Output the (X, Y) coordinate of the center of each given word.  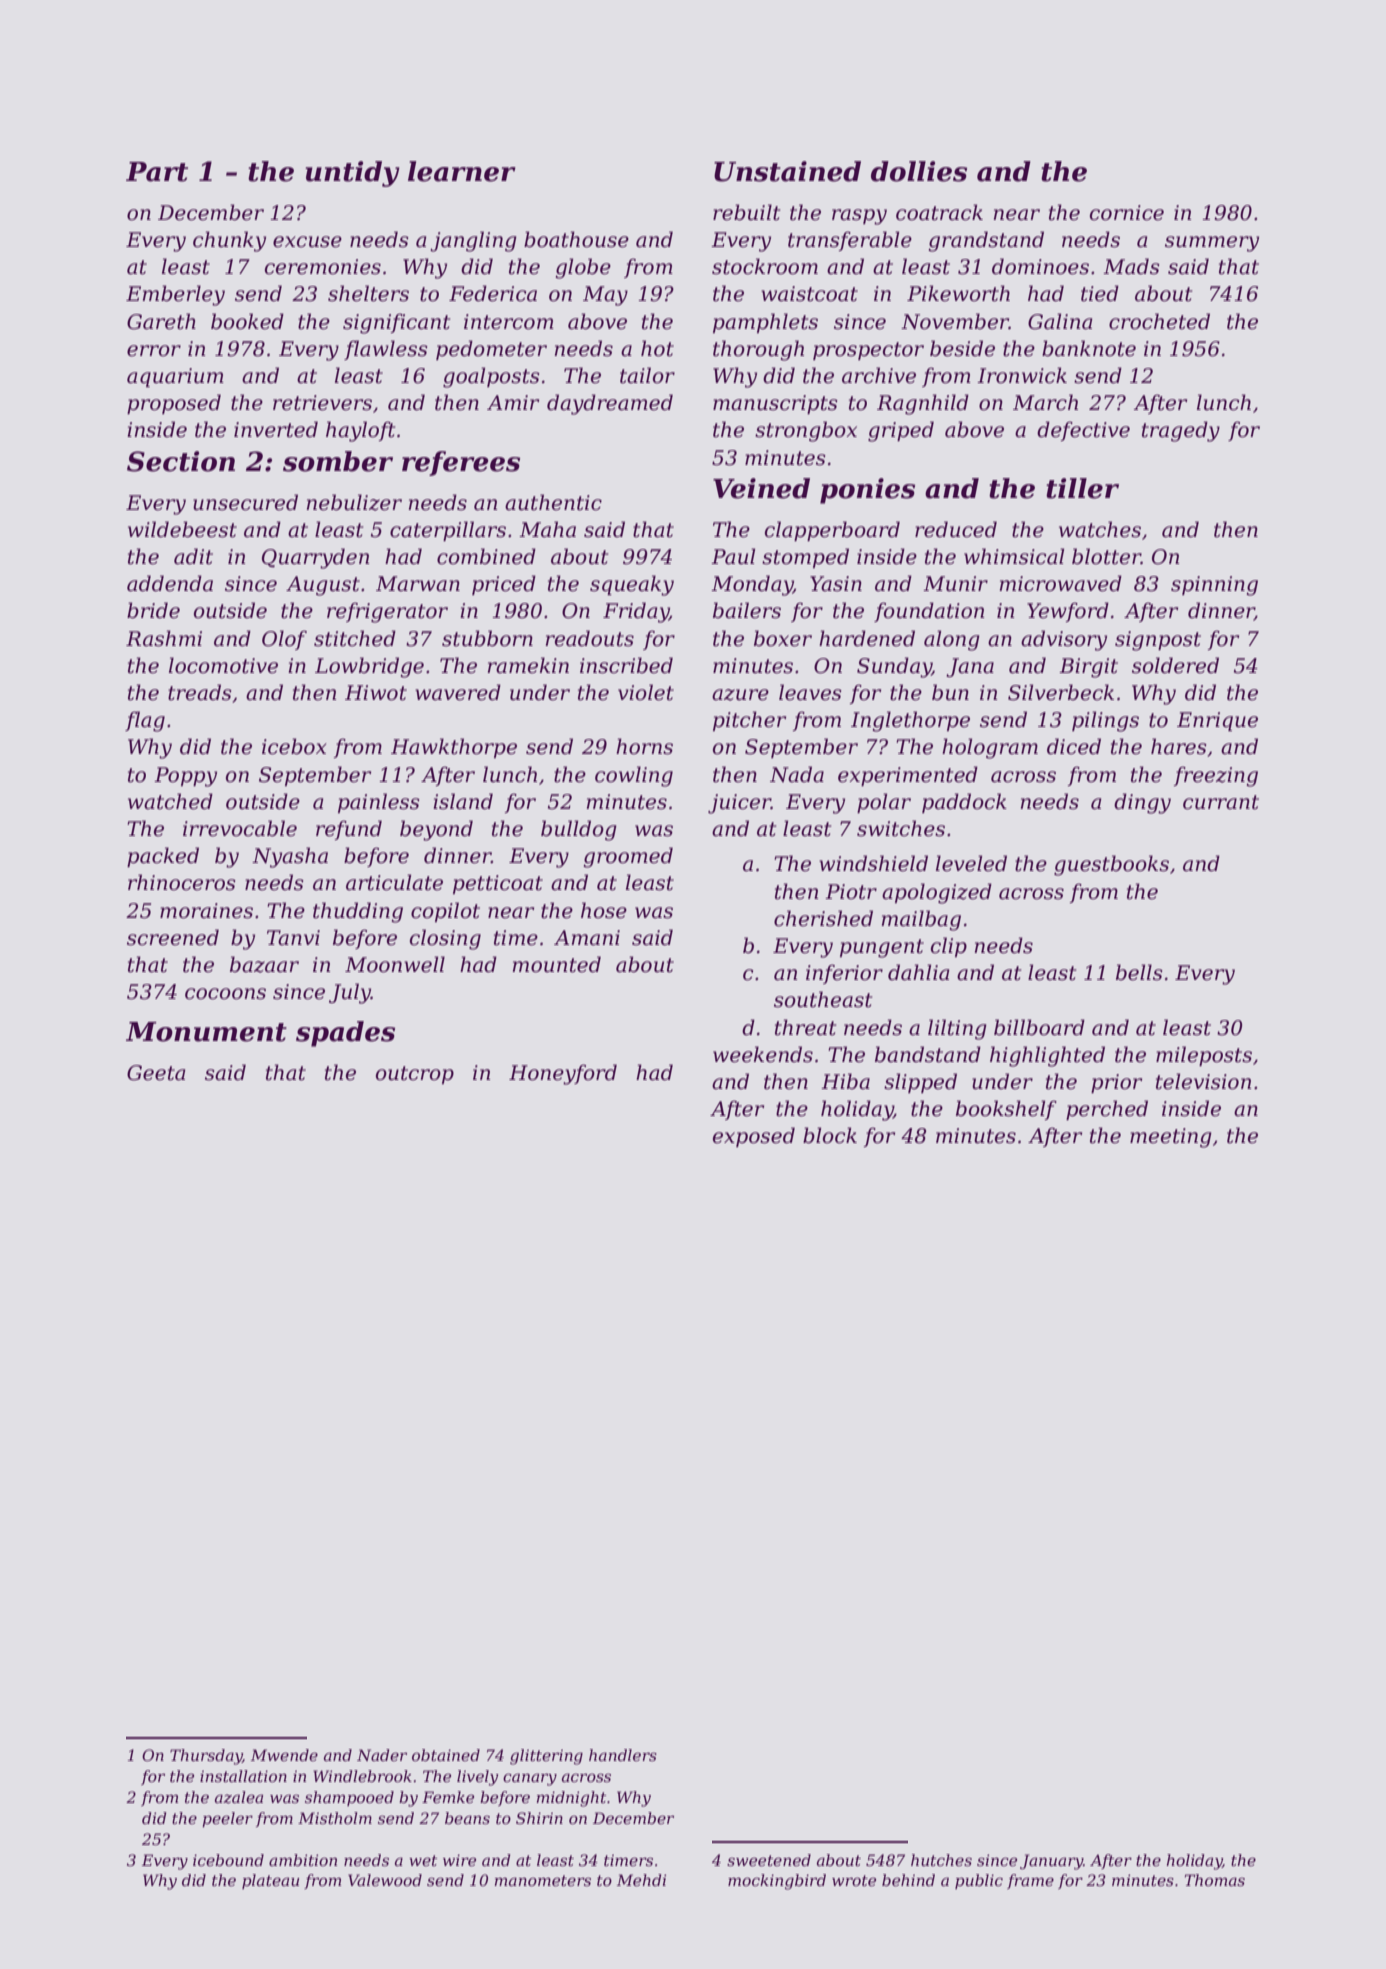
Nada (797, 774)
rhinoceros (182, 882)
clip (949, 947)
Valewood (385, 1880)
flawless (386, 350)
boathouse (576, 239)
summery (1212, 244)
